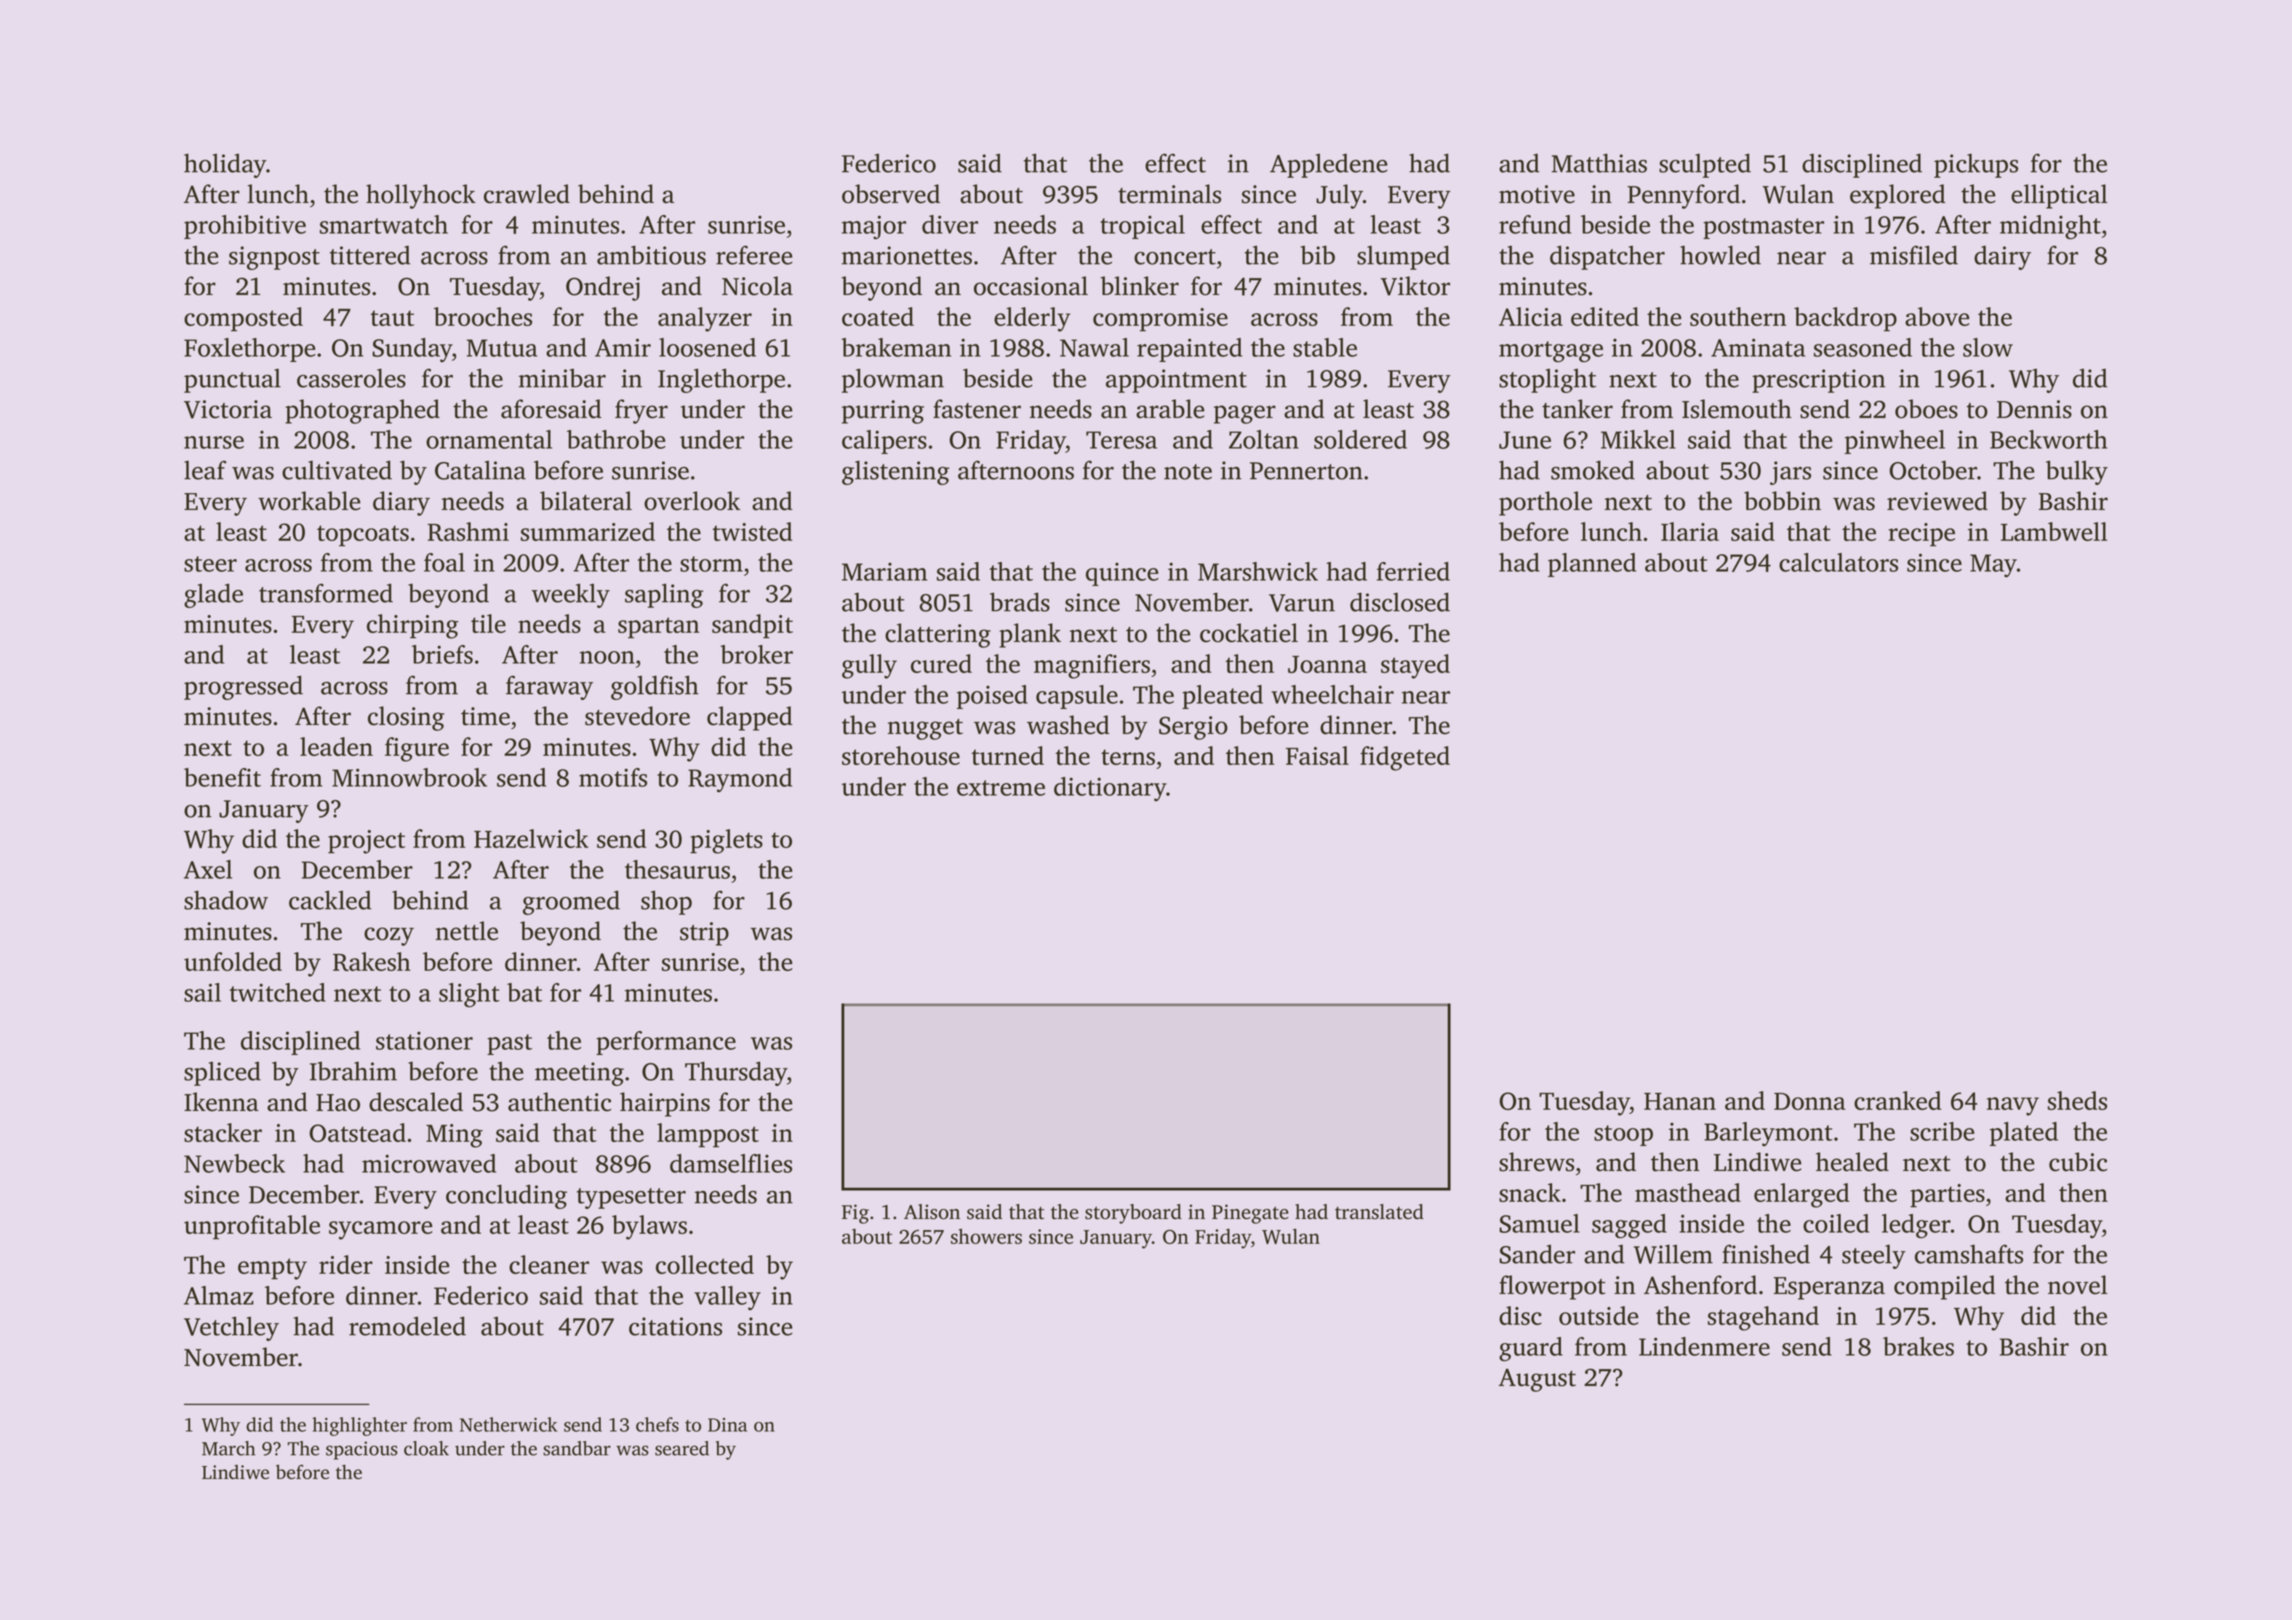  What do you see at coordinates (454, 1136) in the screenshot?
I see `Ming` at bounding box center [454, 1136].
